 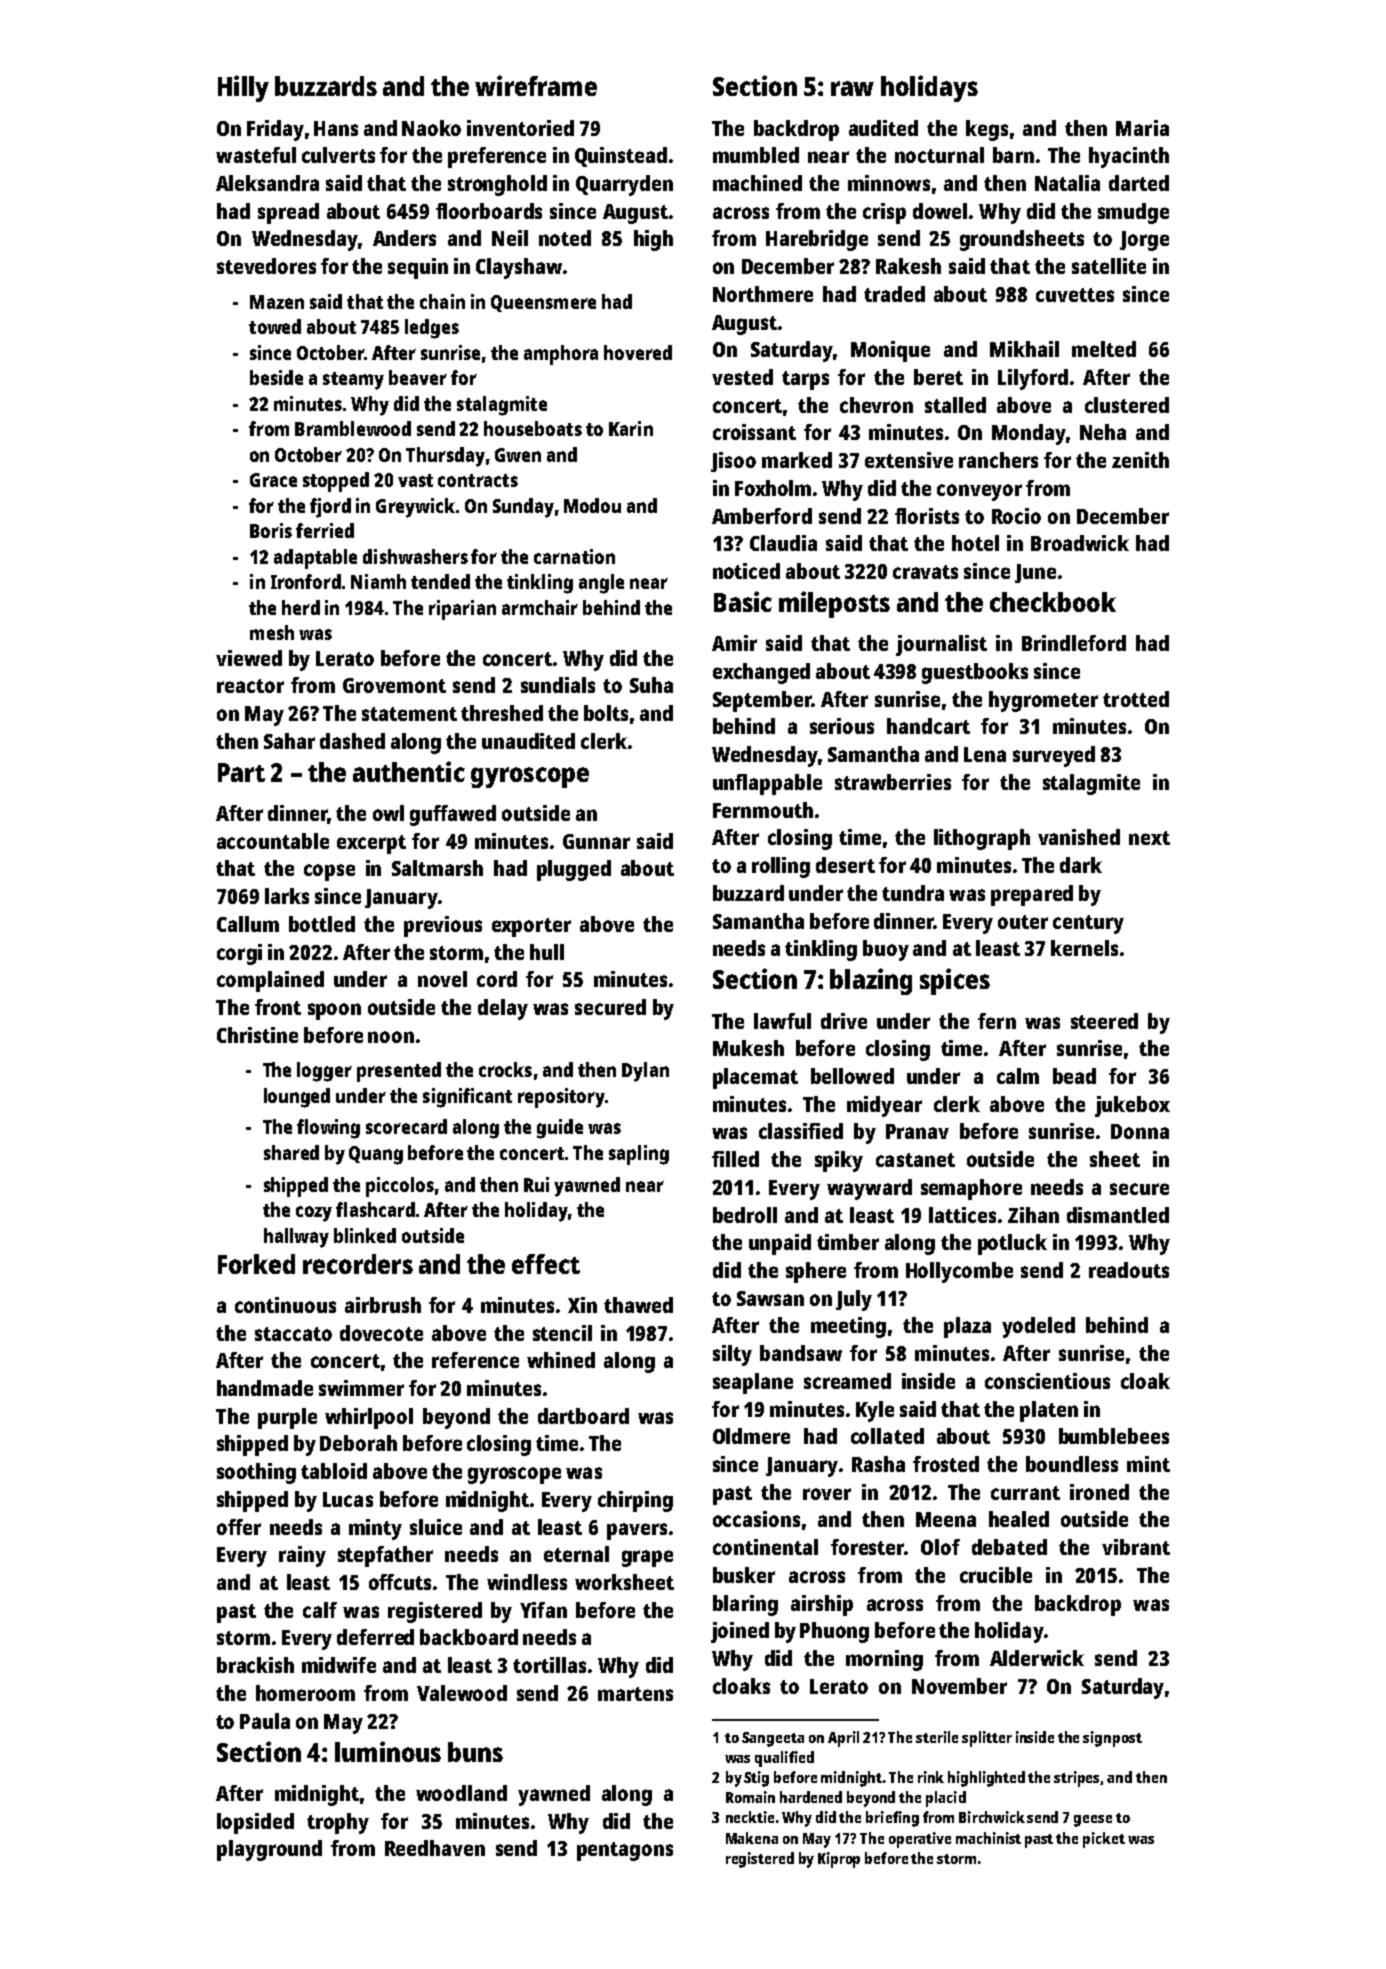 I want to click on Rakesh, so click(x=908, y=266).
